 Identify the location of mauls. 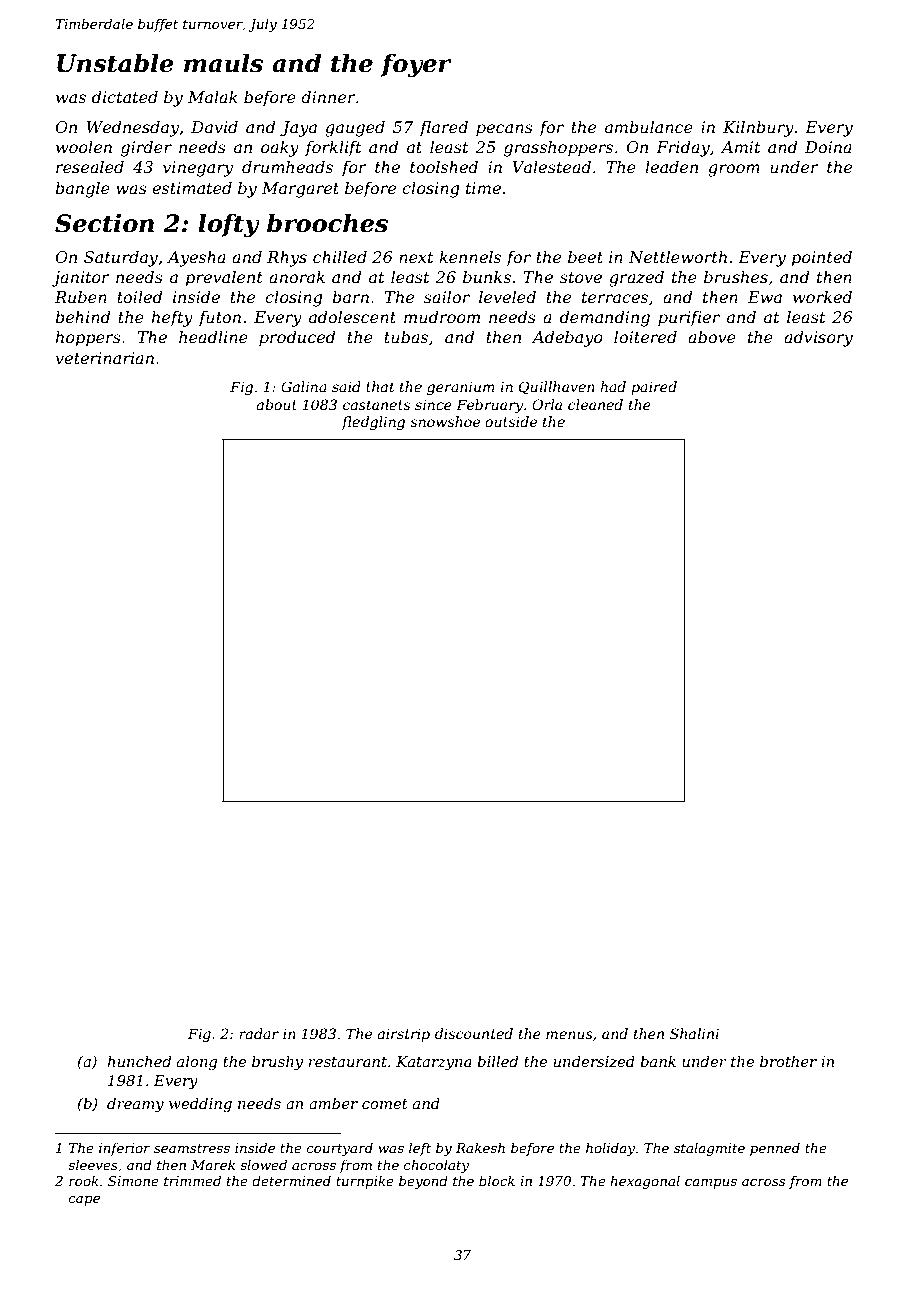
(223, 63).
